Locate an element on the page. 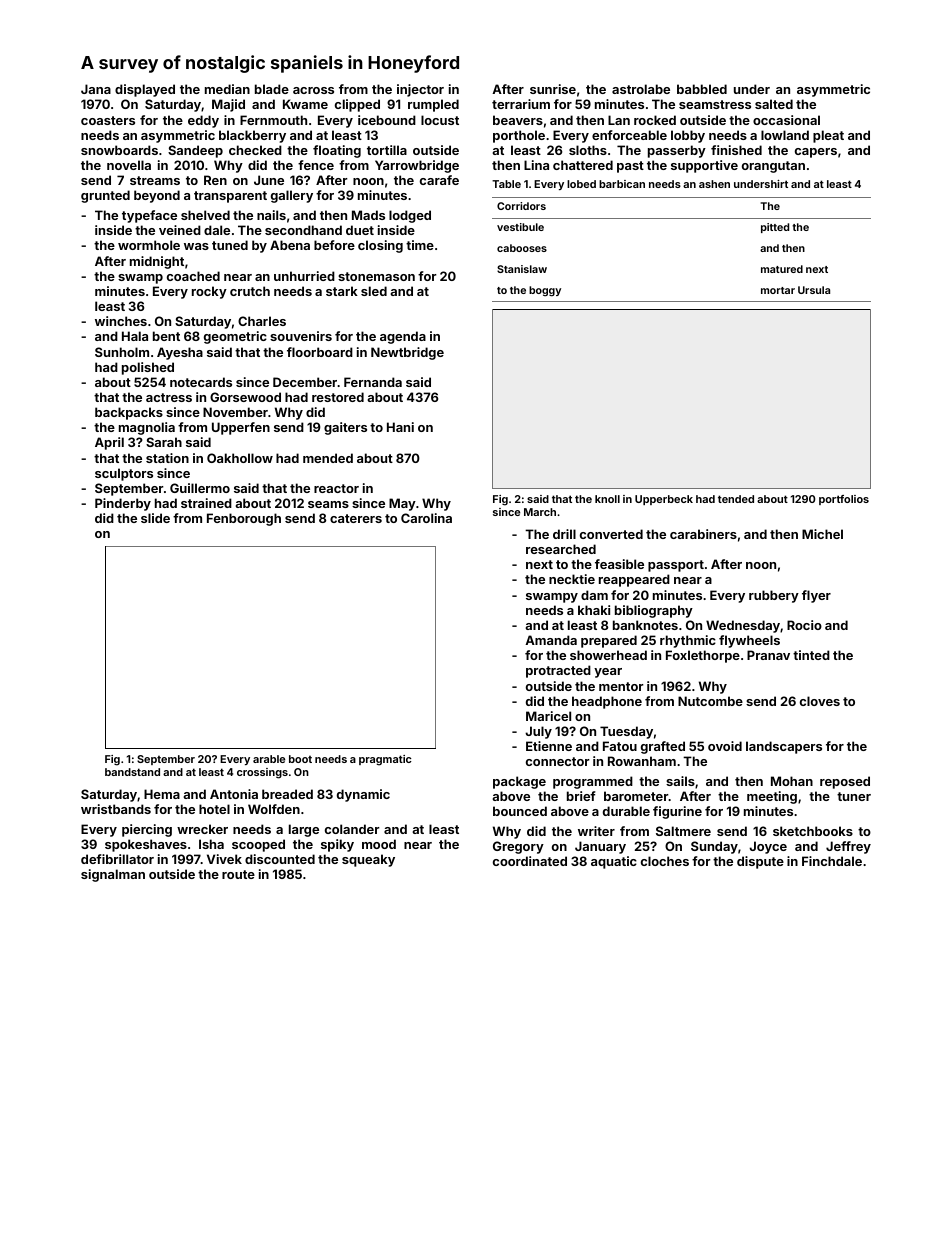 This page has height=1233, width=952. aquatic is located at coordinates (614, 862).
